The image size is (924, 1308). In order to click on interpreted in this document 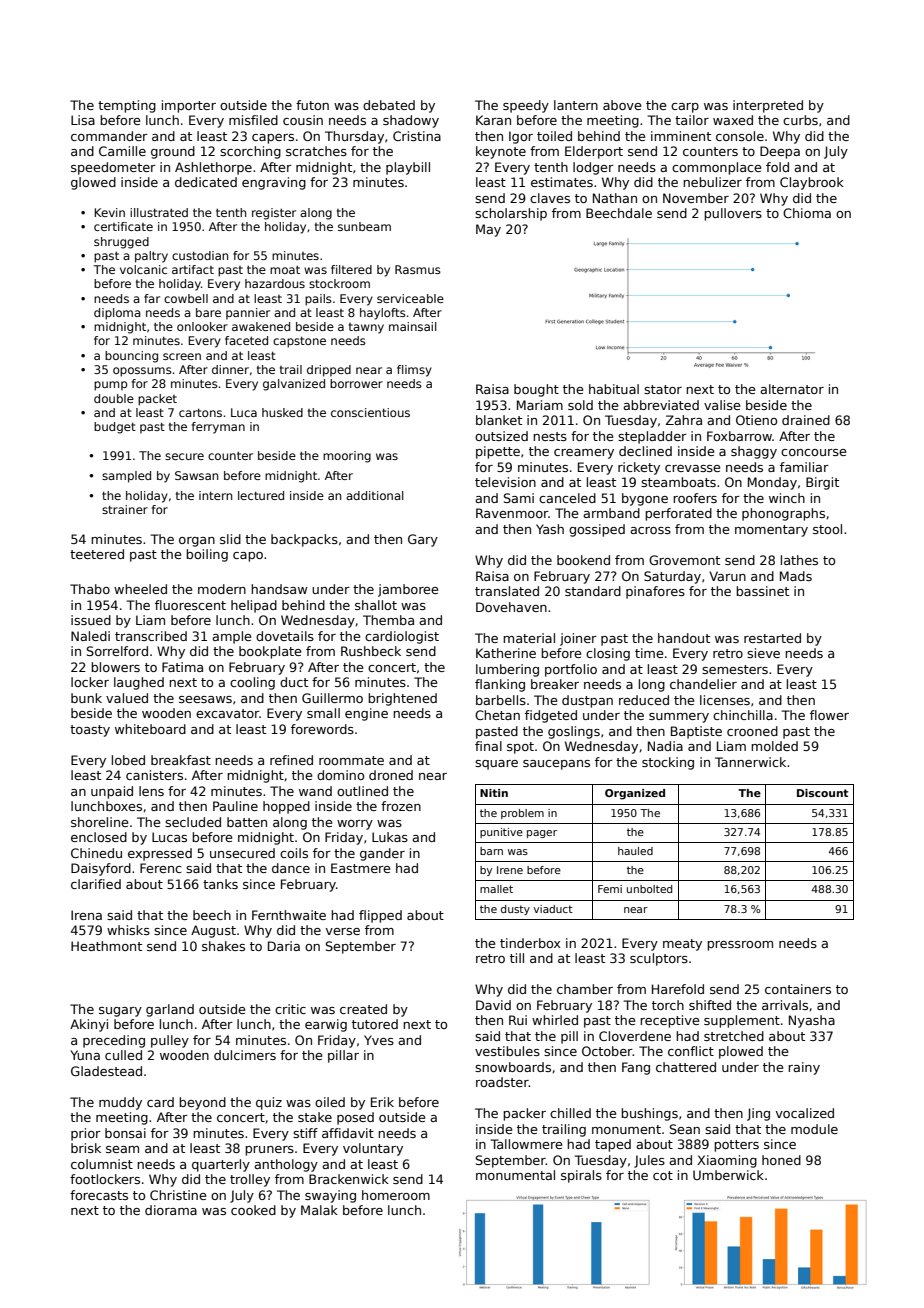, I will do `click(768, 106)`.
